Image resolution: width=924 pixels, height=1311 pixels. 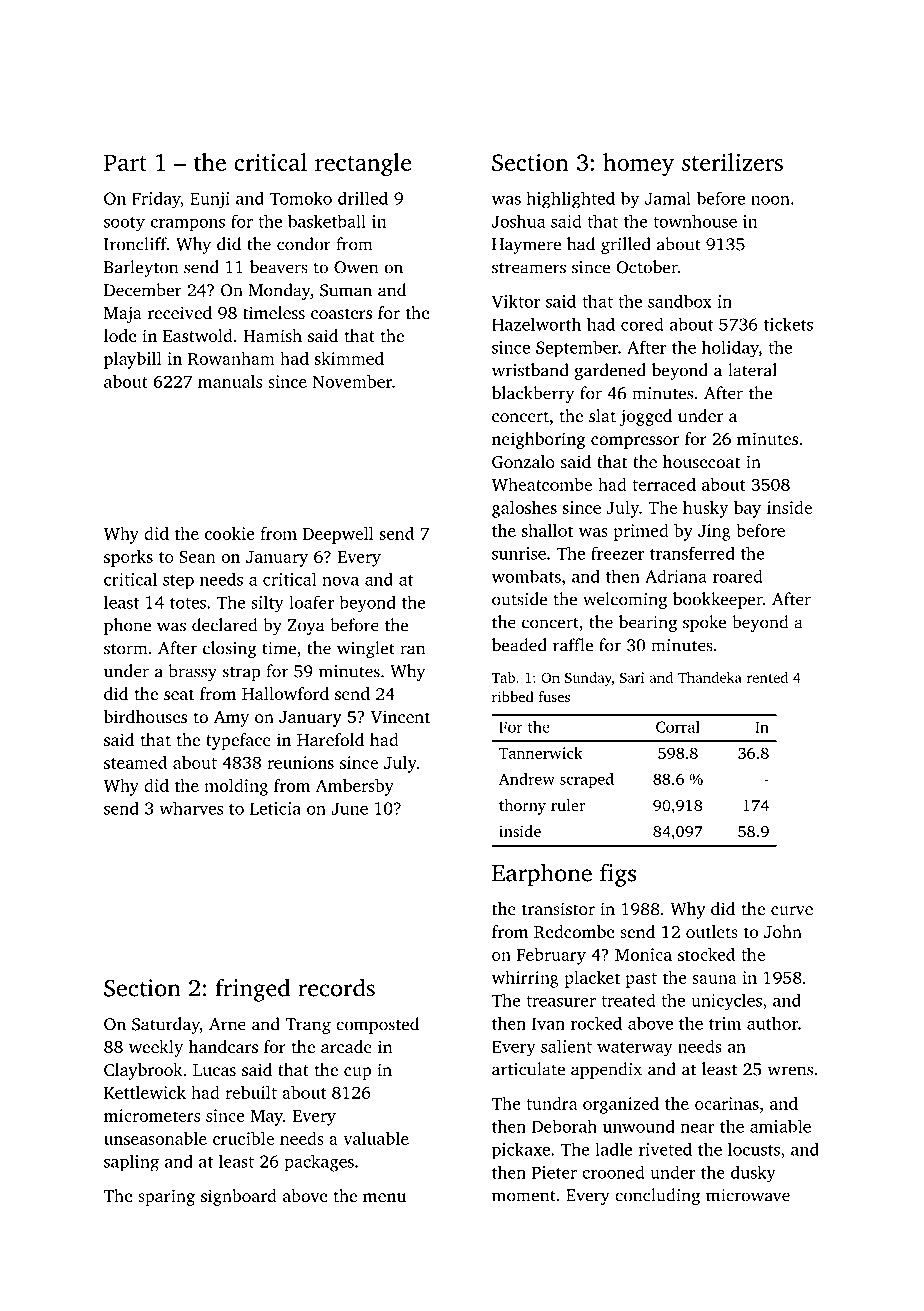 What do you see at coordinates (521, 1150) in the document?
I see `pickaxe` at bounding box center [521, 1150].
